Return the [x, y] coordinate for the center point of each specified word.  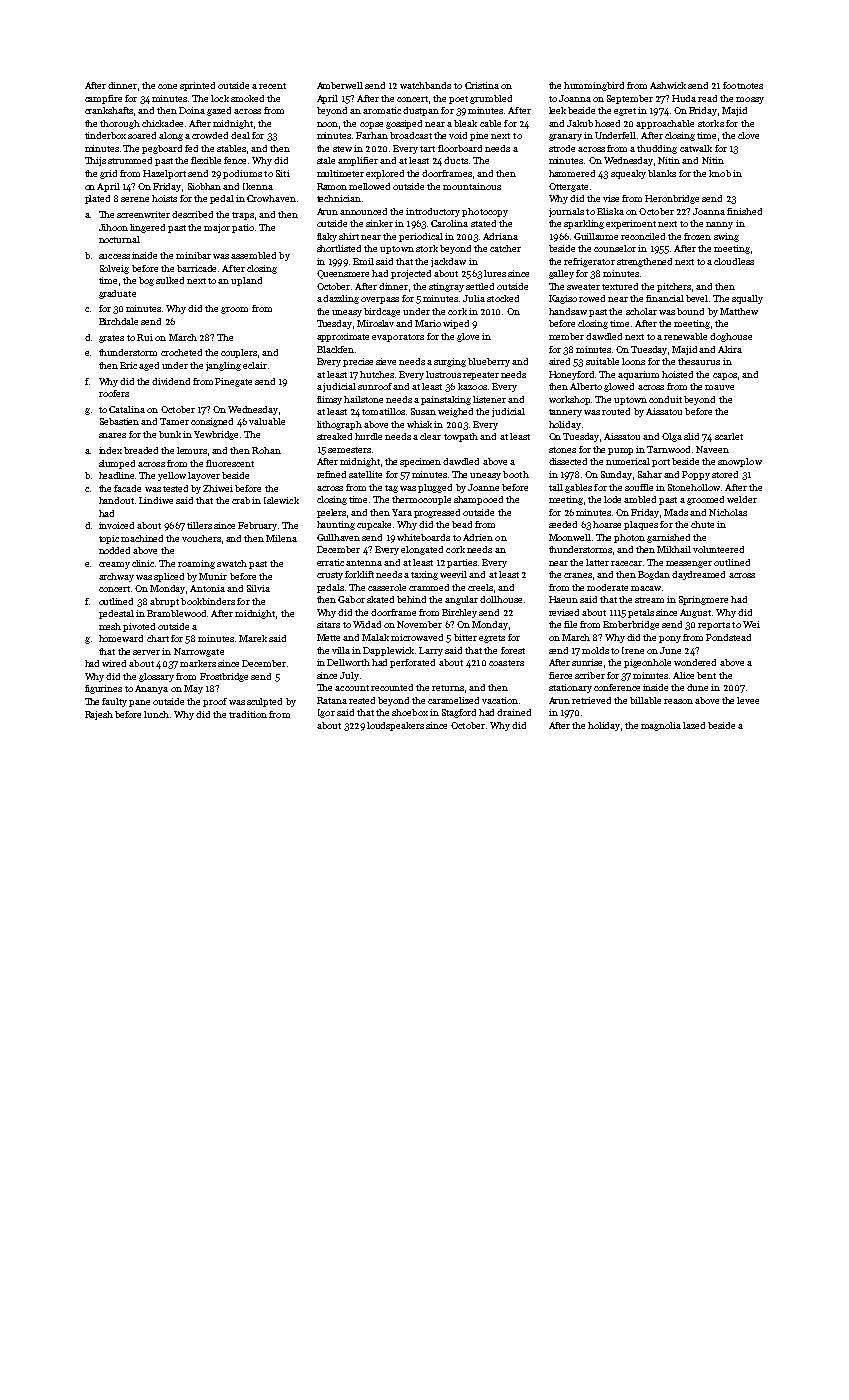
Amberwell [340, 85]
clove [748, 135]
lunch [156, 714]
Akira [730, 349]
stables [231, 148]
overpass [380, 300]
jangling [223, 366]
